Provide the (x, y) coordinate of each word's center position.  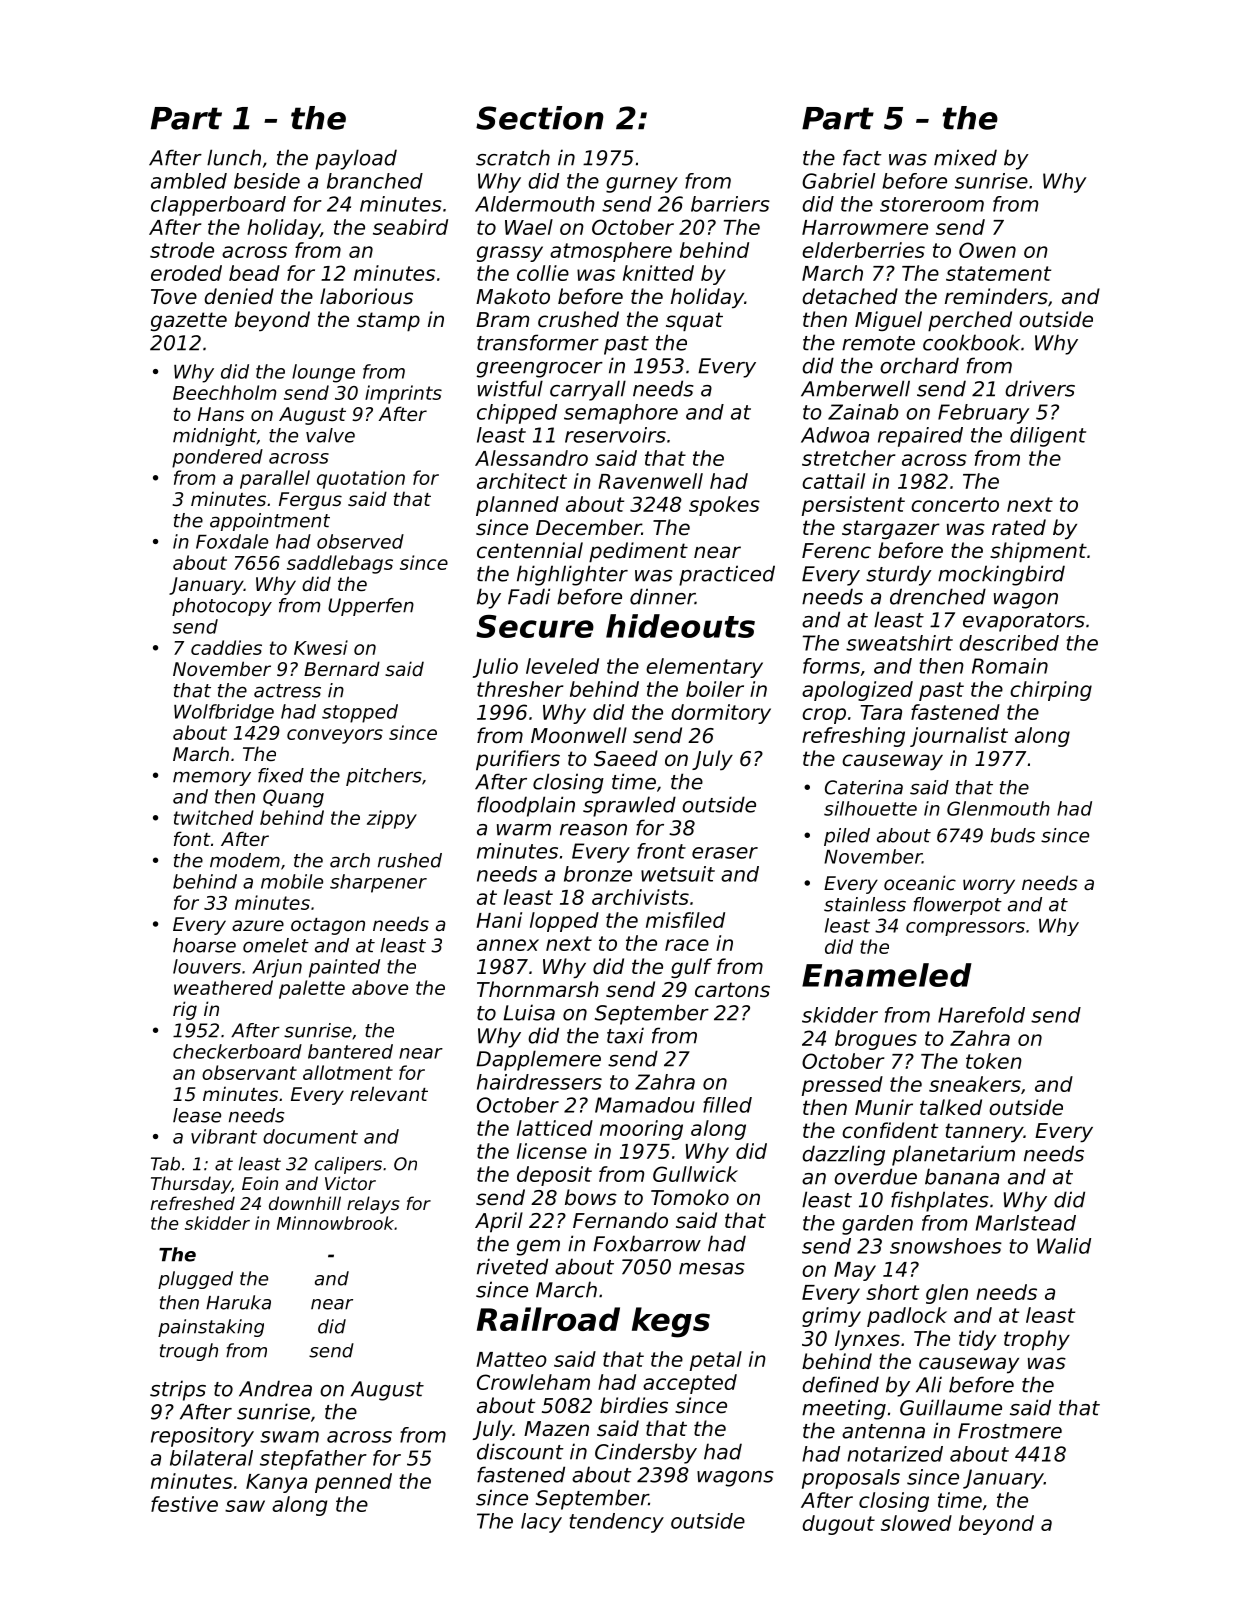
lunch (234, 157)
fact (862, 157)
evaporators (1024, 622)
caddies (226, 647)
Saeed (626, 758)
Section (540, 118)
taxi (625, 1035)
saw (245, 1506)
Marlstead (1025, 1223)
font (192, 838)
